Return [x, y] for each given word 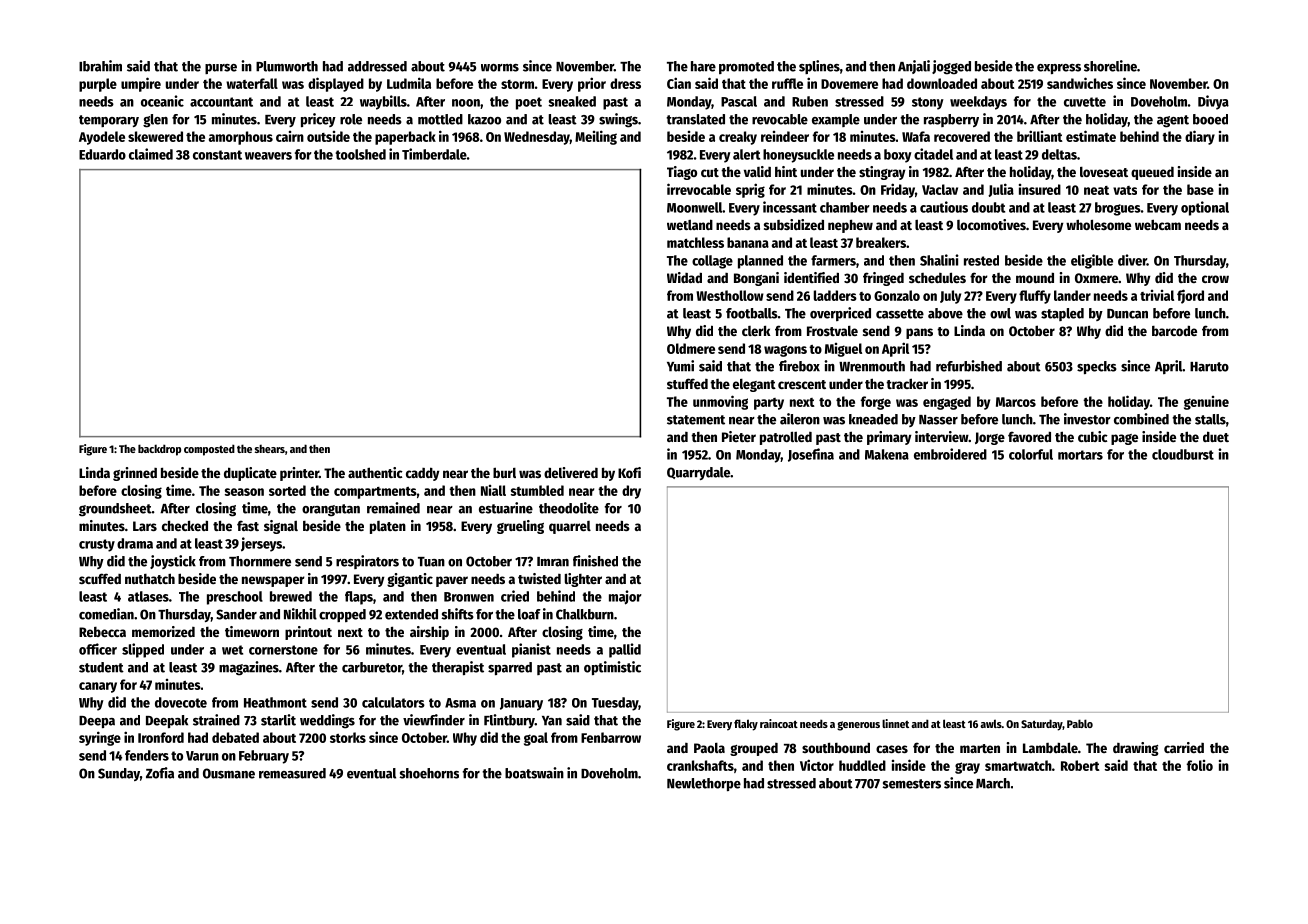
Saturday [1042, 725]
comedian [106, 614]
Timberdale [434, 154]
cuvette [1085, 102]
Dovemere [849, 84]
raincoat [779, 723]
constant [217, 155]
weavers [268, 156]
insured [1040, 189]
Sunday [119, 774]
